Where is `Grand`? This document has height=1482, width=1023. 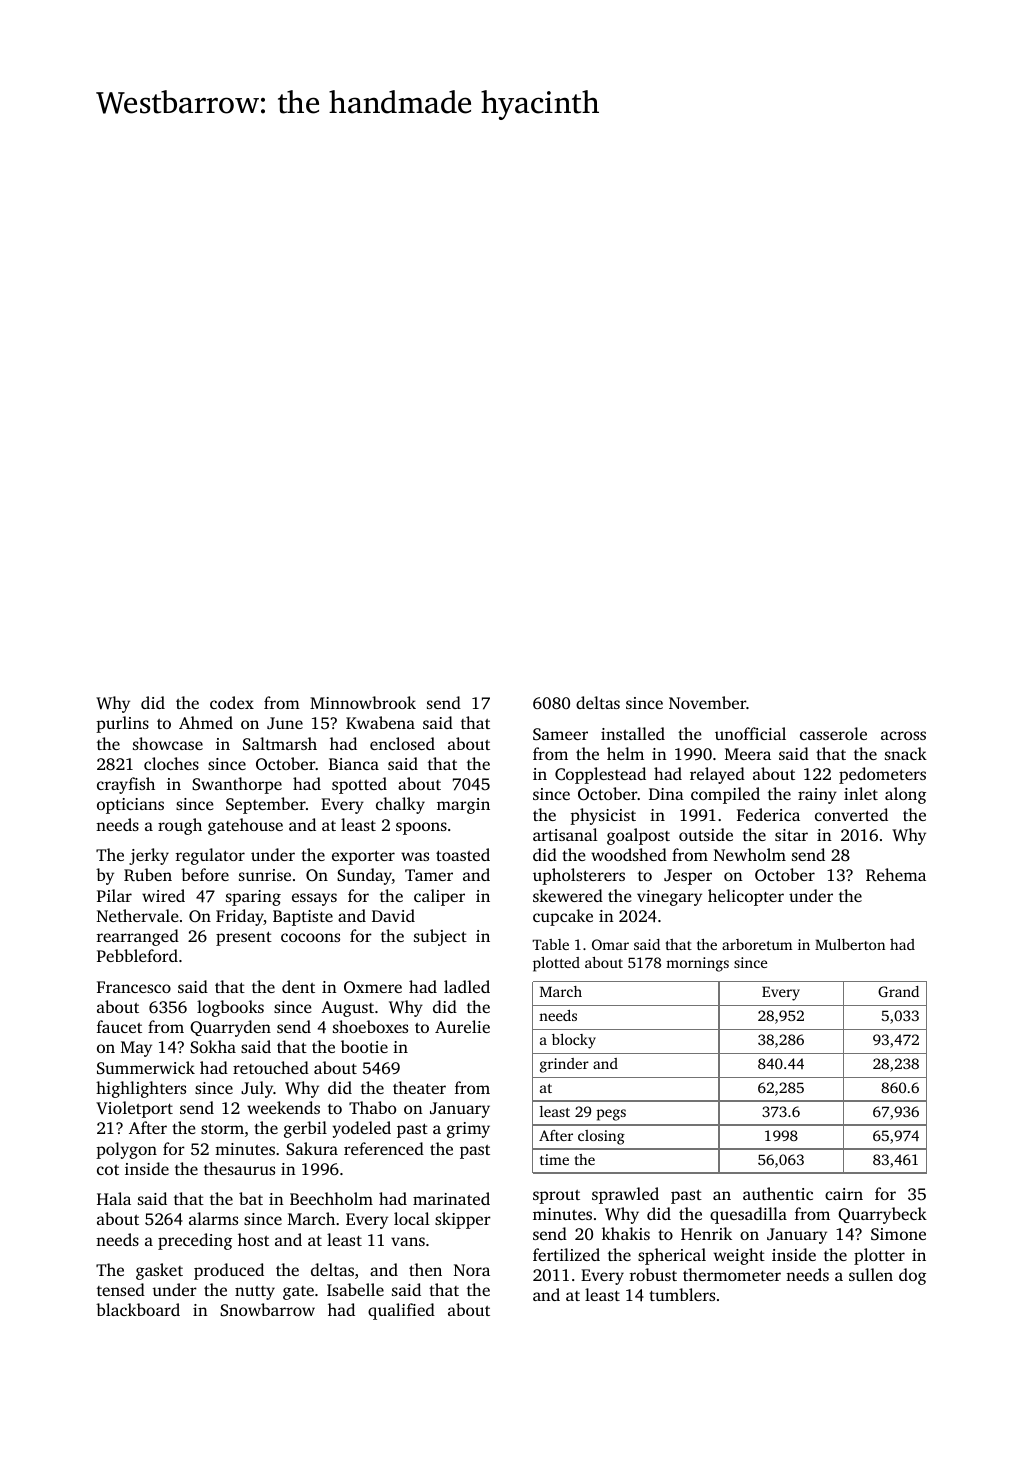 Grand is located at coordinates (898, 991).
